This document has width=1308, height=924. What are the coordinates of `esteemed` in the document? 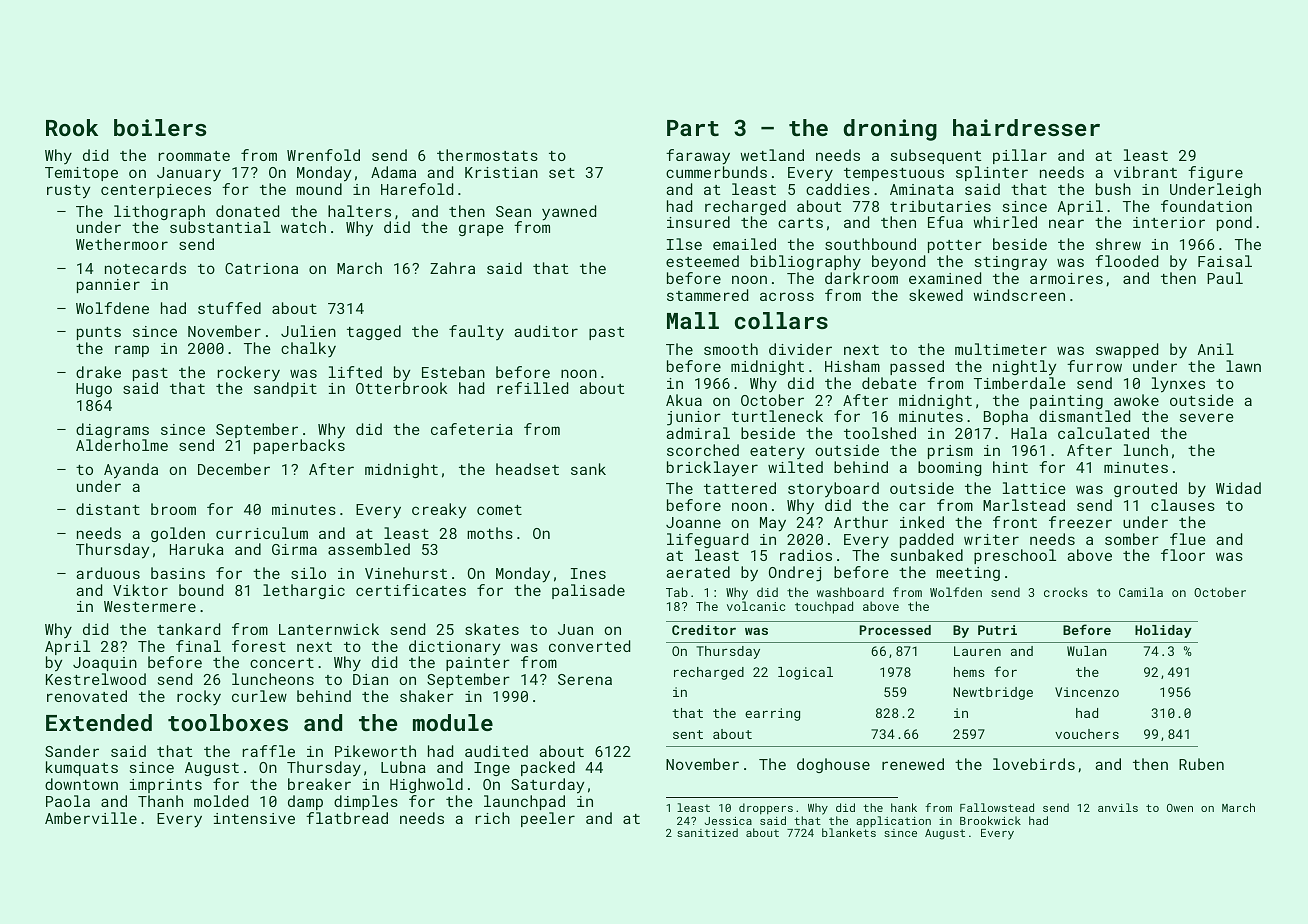 It's located at (702, 261).
